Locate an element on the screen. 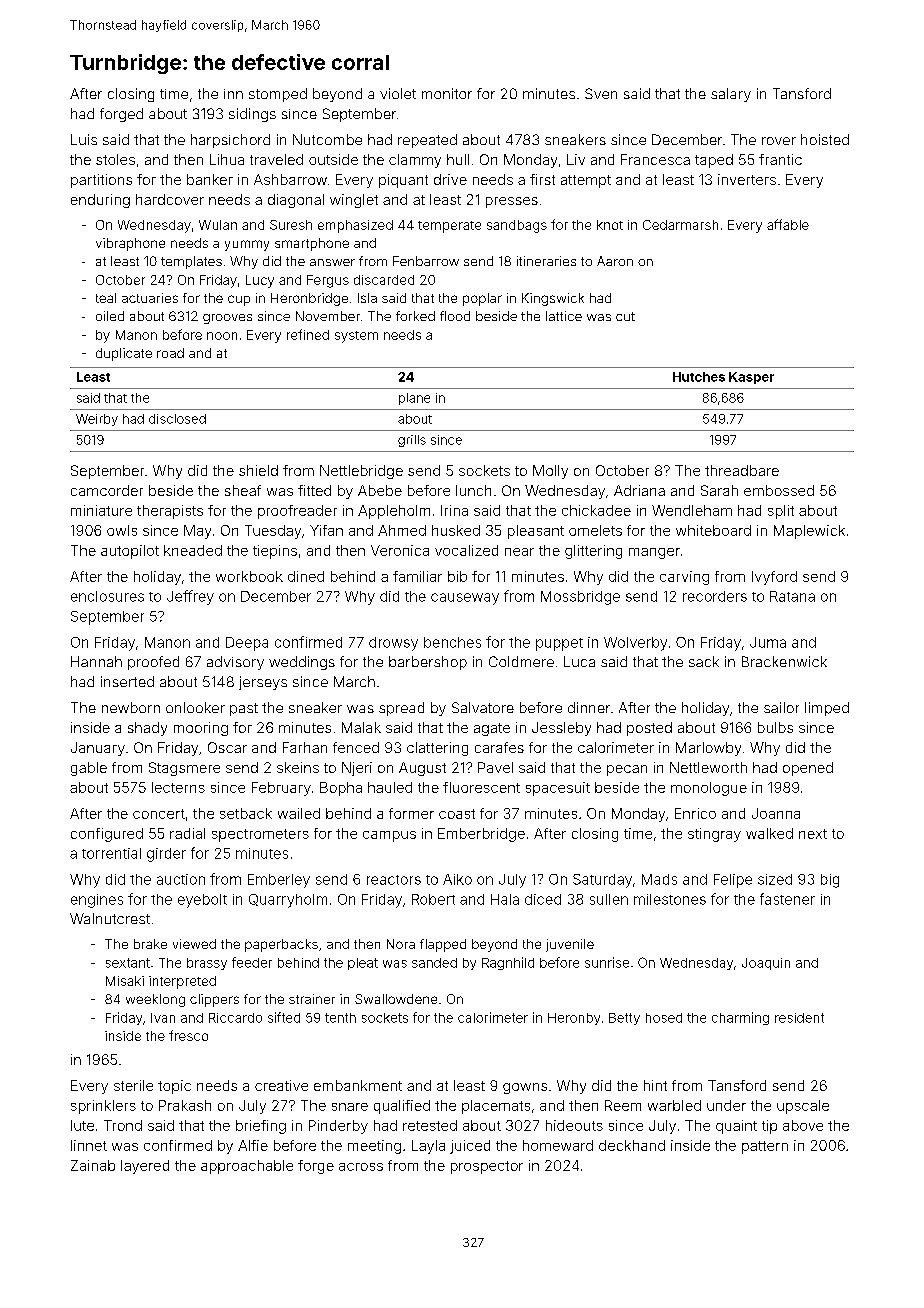 The height and width of the screenshot is (1308, 924). Hutches is located at coordinates (699, 377).
